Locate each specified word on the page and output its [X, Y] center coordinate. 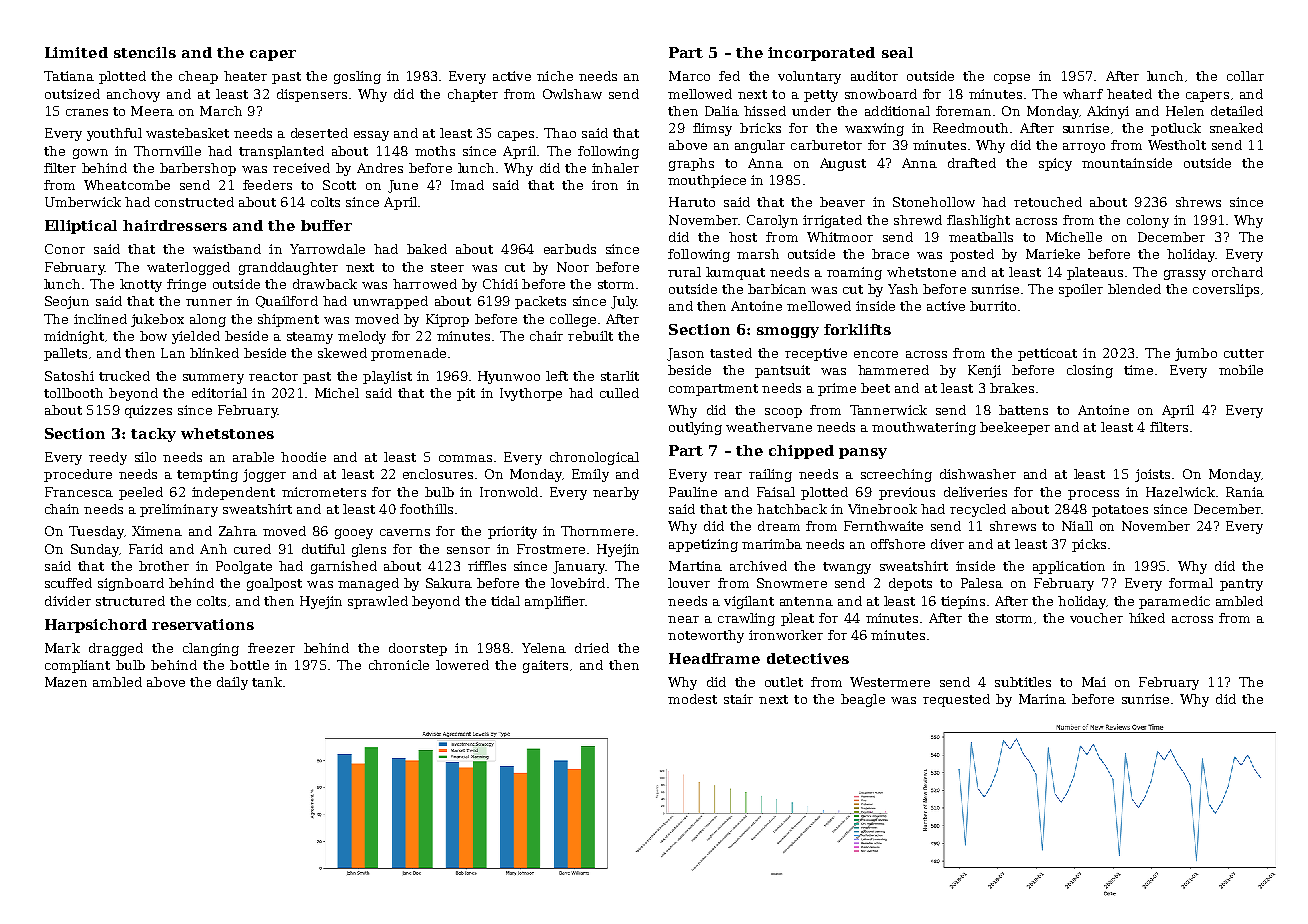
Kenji [984, 371]
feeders [267, 185]
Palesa [982, 583]
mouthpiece [707, 181]
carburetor [826, 145]
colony [1148, 221]
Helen [1185, 111]
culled [619, 393]
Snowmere [792, 583]
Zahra [238, 531]
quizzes [148, 411]
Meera [152, 111]
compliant [77, 666]
